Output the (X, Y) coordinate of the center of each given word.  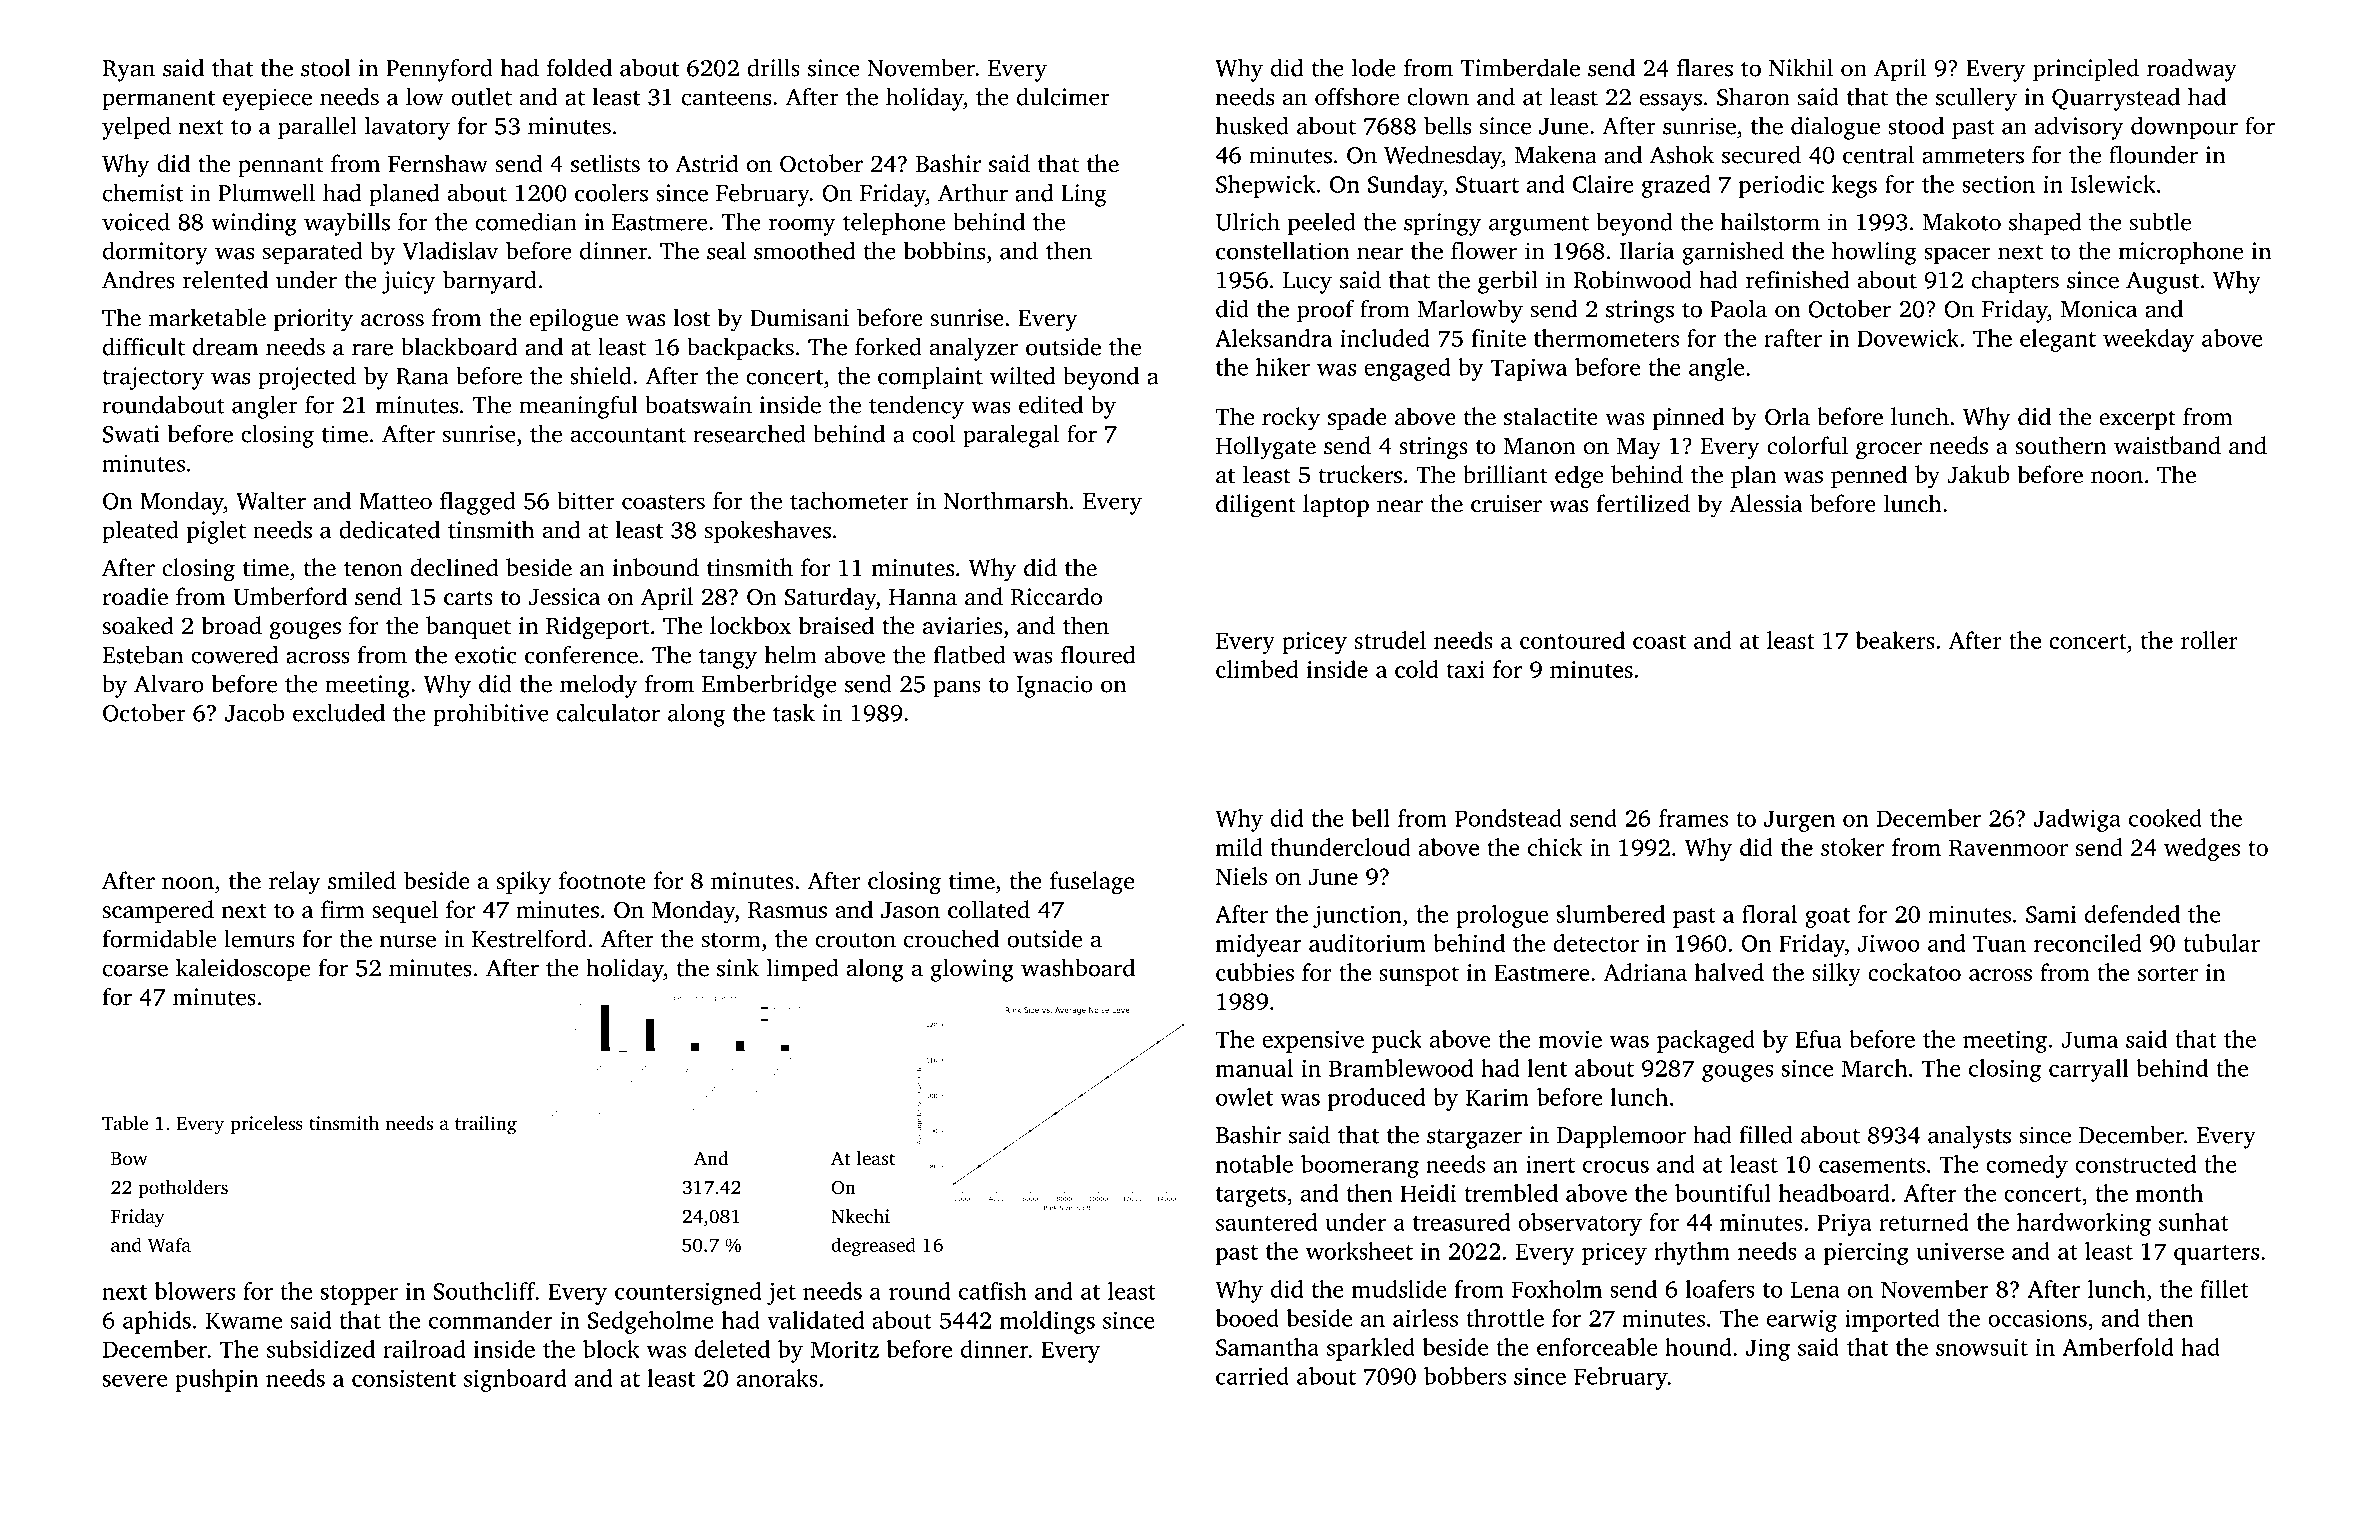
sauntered (1266, 1222)
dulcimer (1063, 96)
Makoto (1962, 221)
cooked (2165, 818)
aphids (157, 1322)
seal (726, 250)
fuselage (1092, 883)
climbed (1257, 669)
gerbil (1508, 282)
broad (231, 625)
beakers (1895, 640)
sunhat (2194, 1222)
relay (294, 883)
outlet (481, 96)
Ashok (1682, 154)
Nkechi (860, 1216)
